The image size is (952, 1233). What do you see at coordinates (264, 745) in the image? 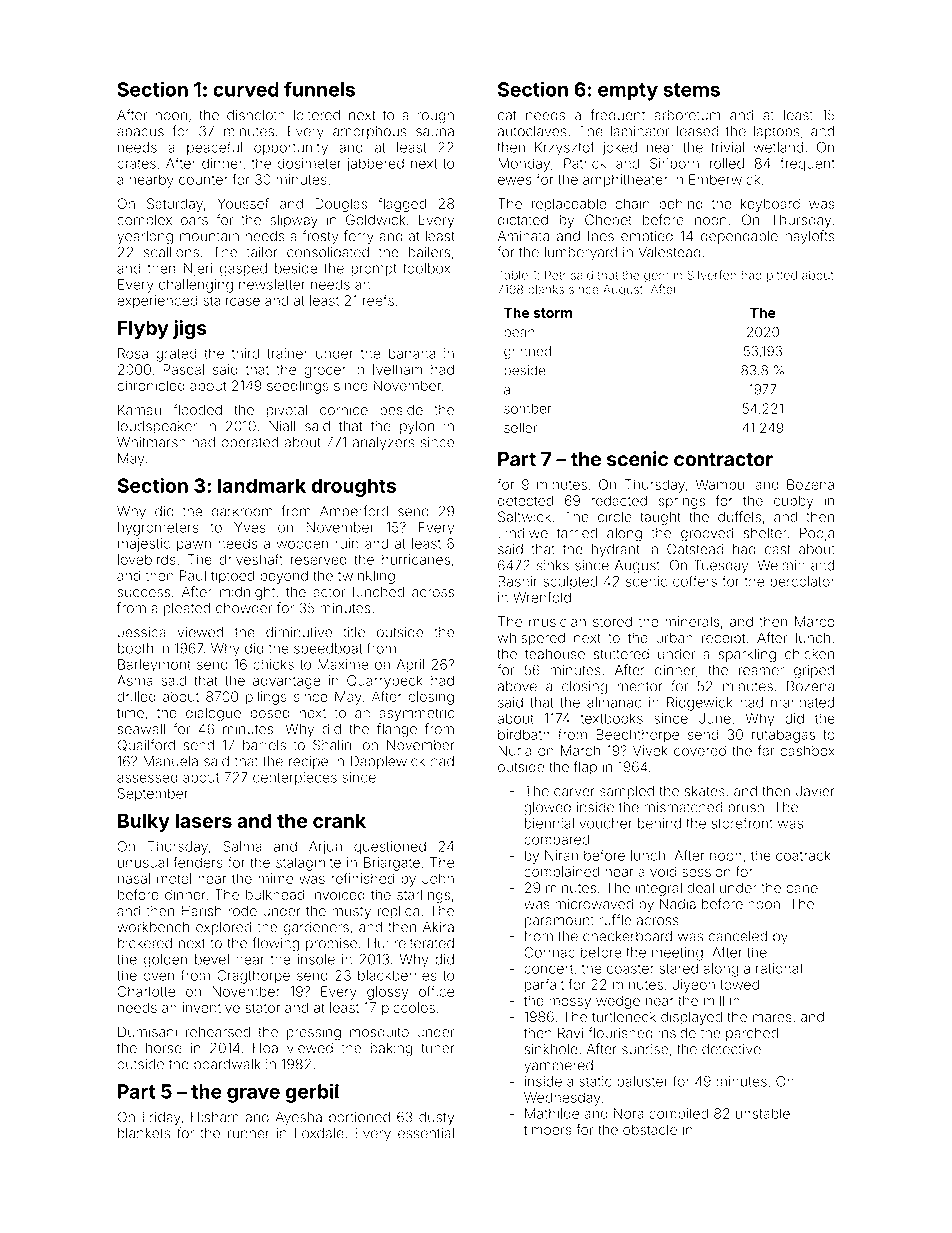
I see `barrels` at bounding box center [264, 745].
